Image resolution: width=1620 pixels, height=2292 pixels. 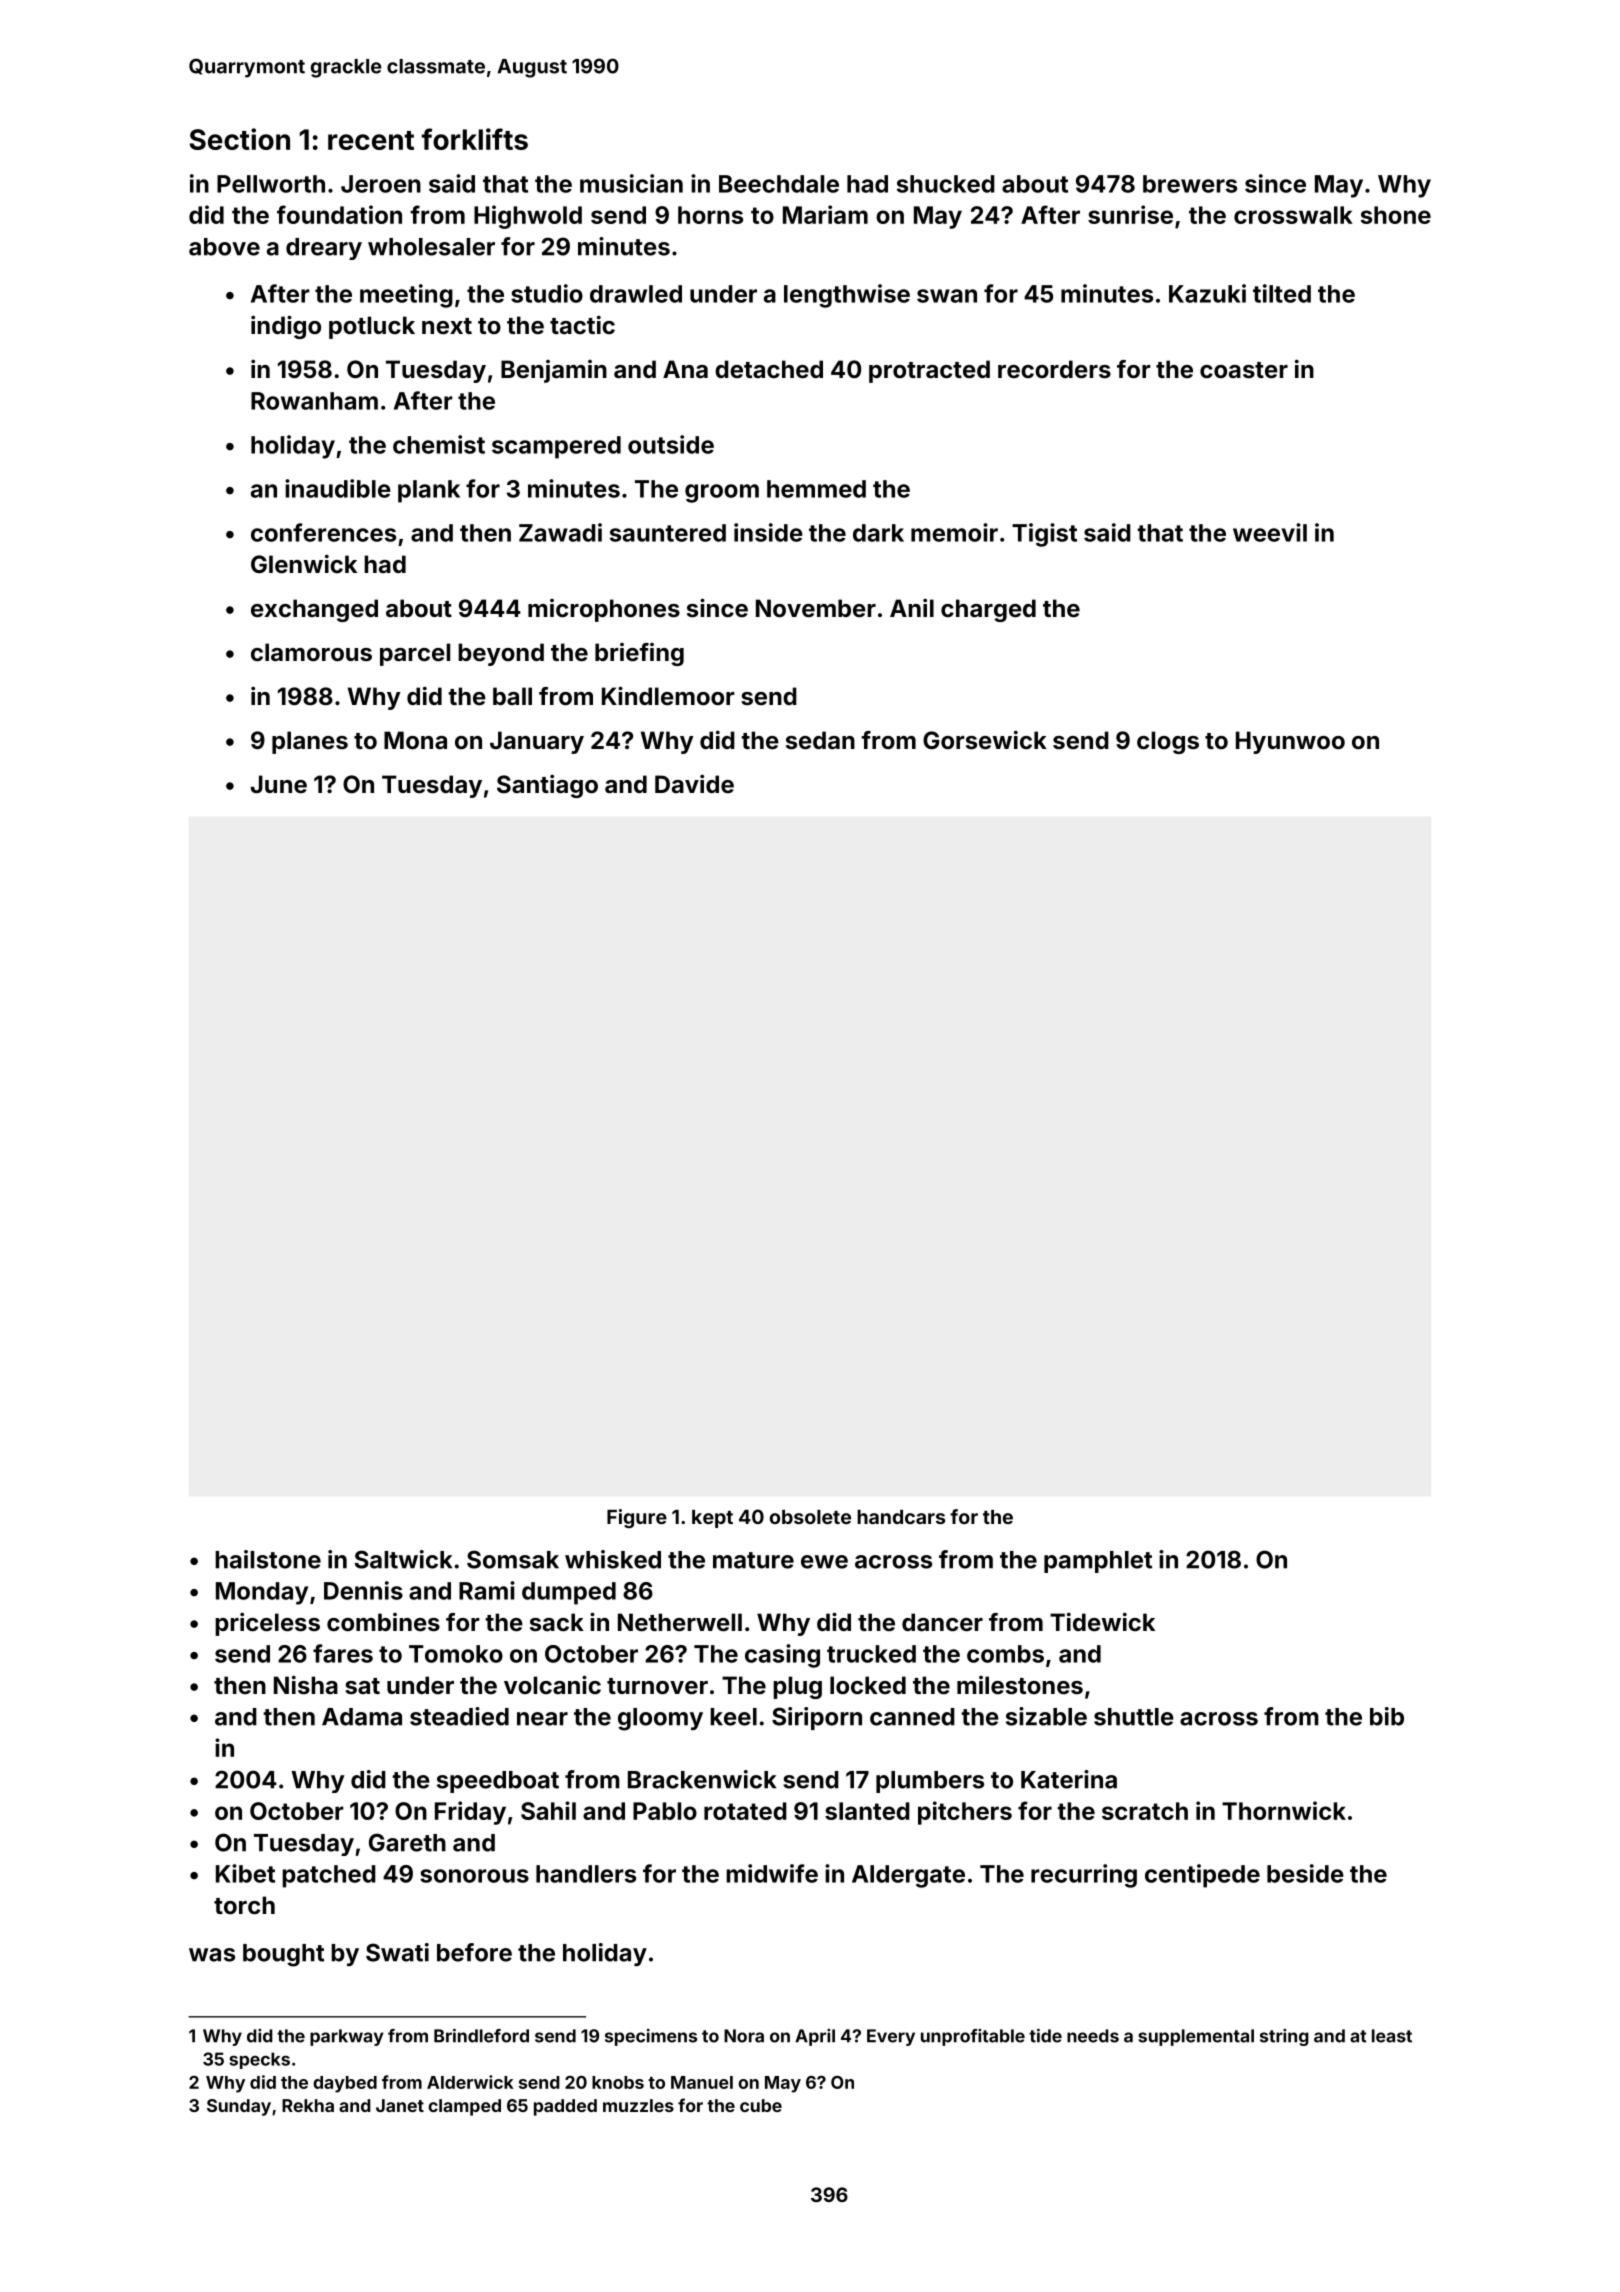 I want to click on above, so click(x=224, y=247).
